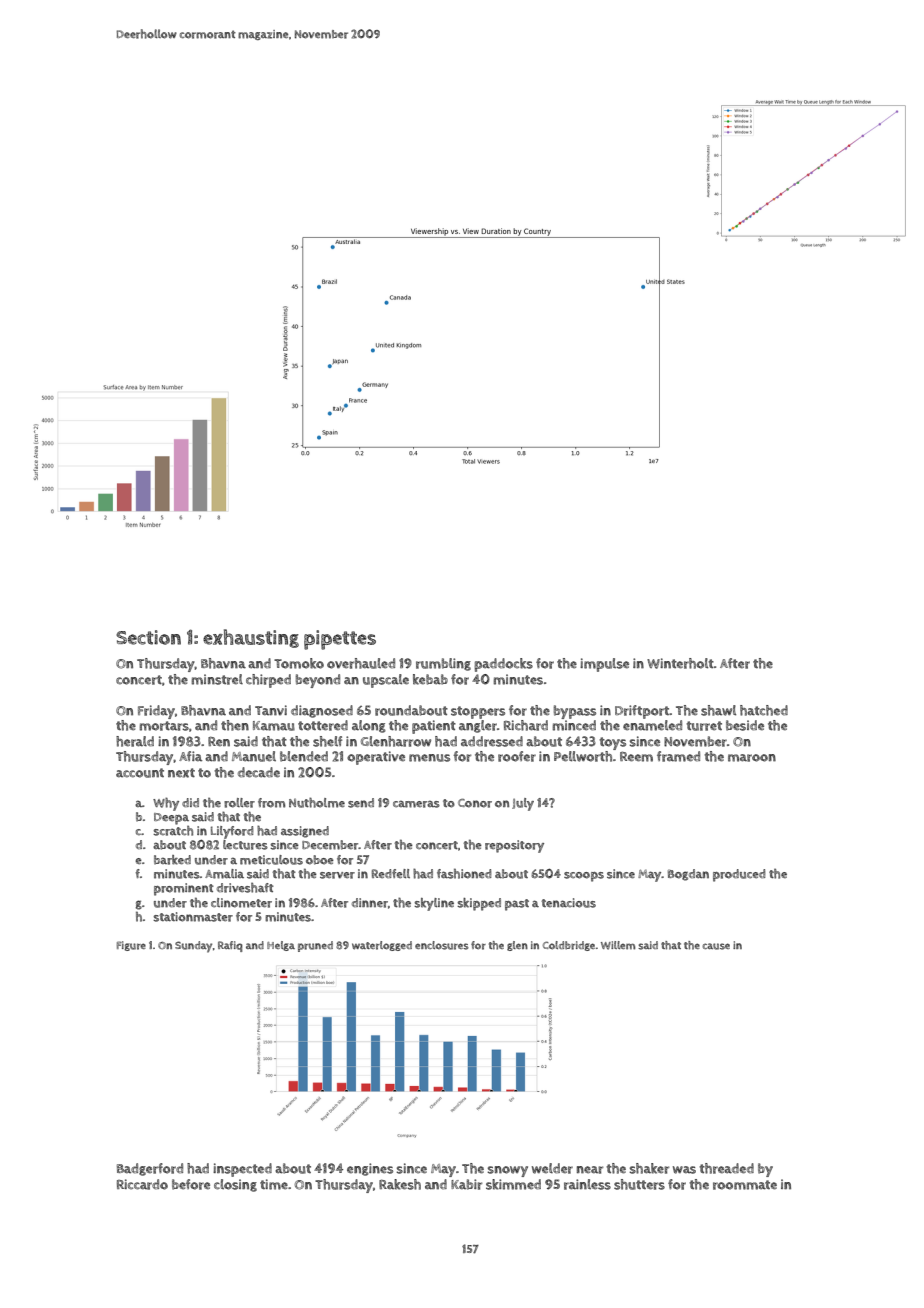  What do you see at coordinates (148, 637) in the screenshot?
I see `Section` at bounding box center [148, 637].
